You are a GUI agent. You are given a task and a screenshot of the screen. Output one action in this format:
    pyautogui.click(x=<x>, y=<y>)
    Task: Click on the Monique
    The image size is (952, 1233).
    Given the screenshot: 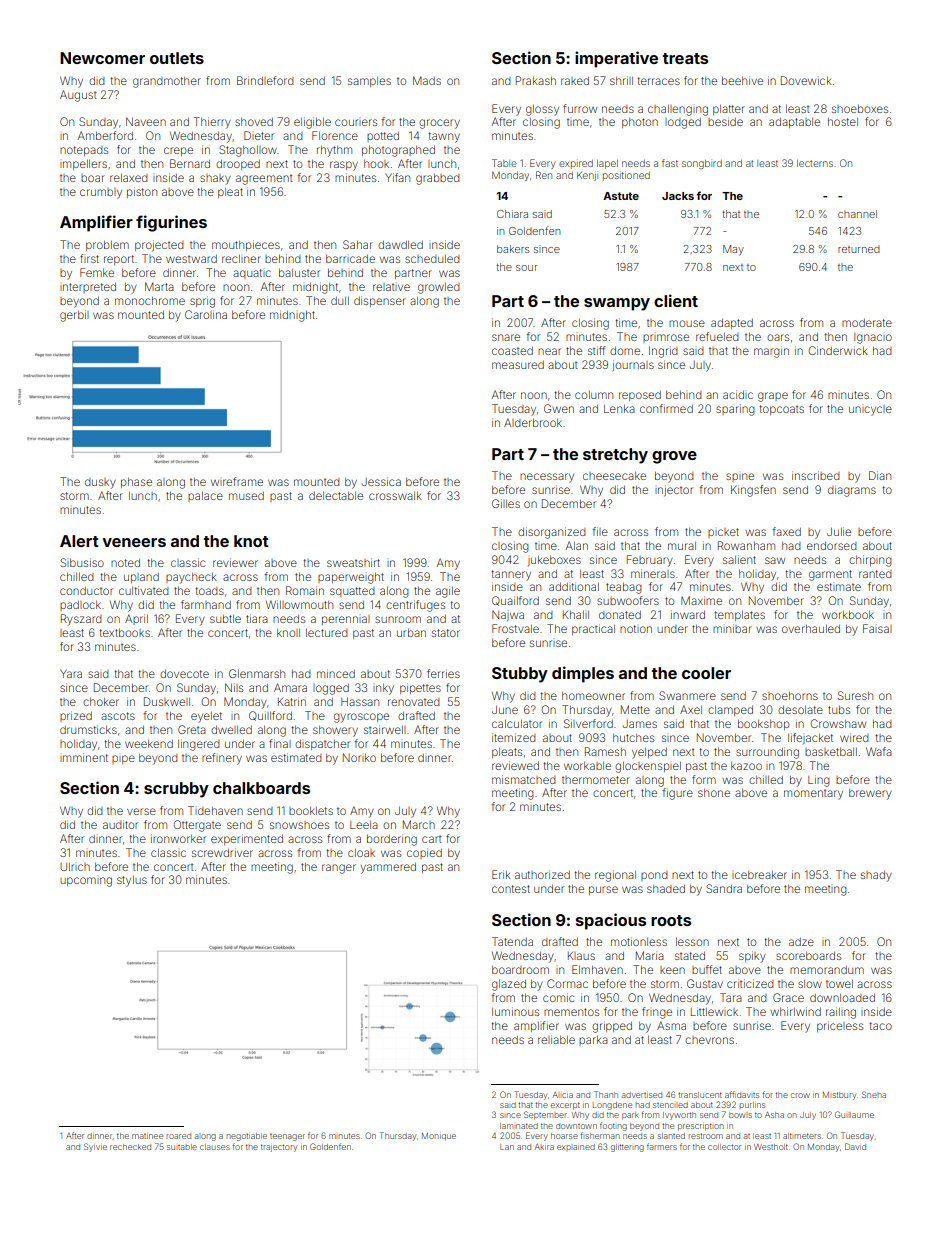 What is the action you would take?
    pyautogui.click(x=439, y=1137)
